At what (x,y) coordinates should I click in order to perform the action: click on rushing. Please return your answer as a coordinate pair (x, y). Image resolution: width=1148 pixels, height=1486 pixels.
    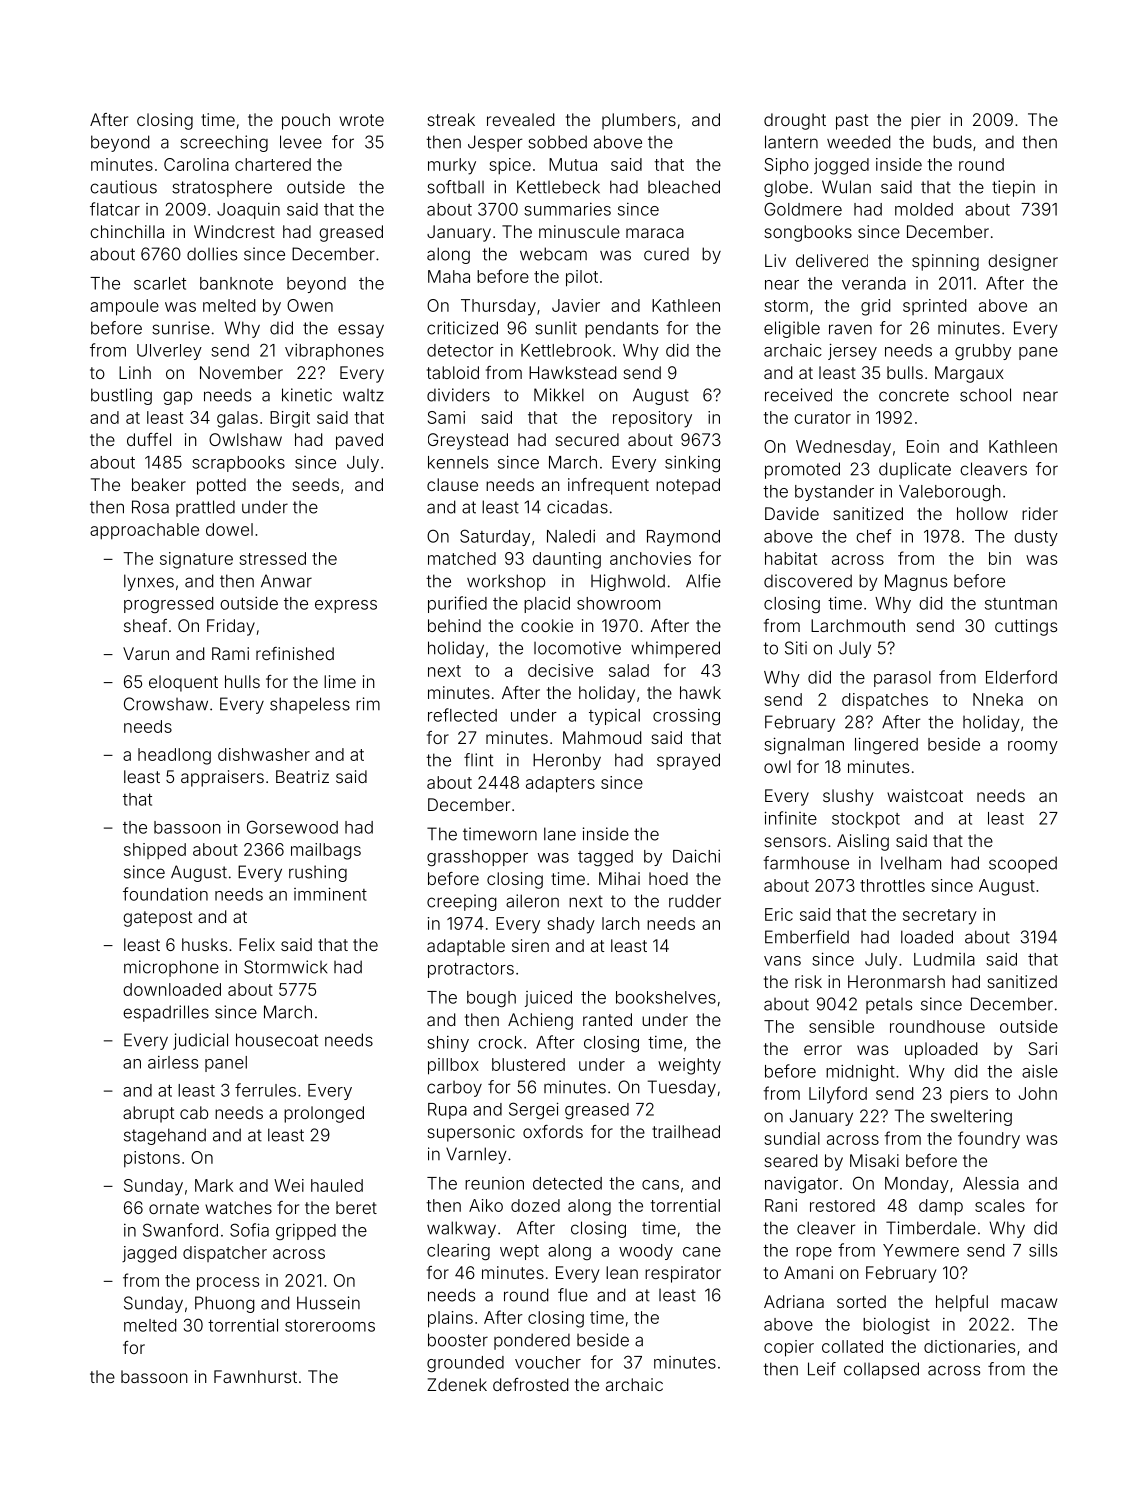
    Looking at the image, I should click on (318, 873).
